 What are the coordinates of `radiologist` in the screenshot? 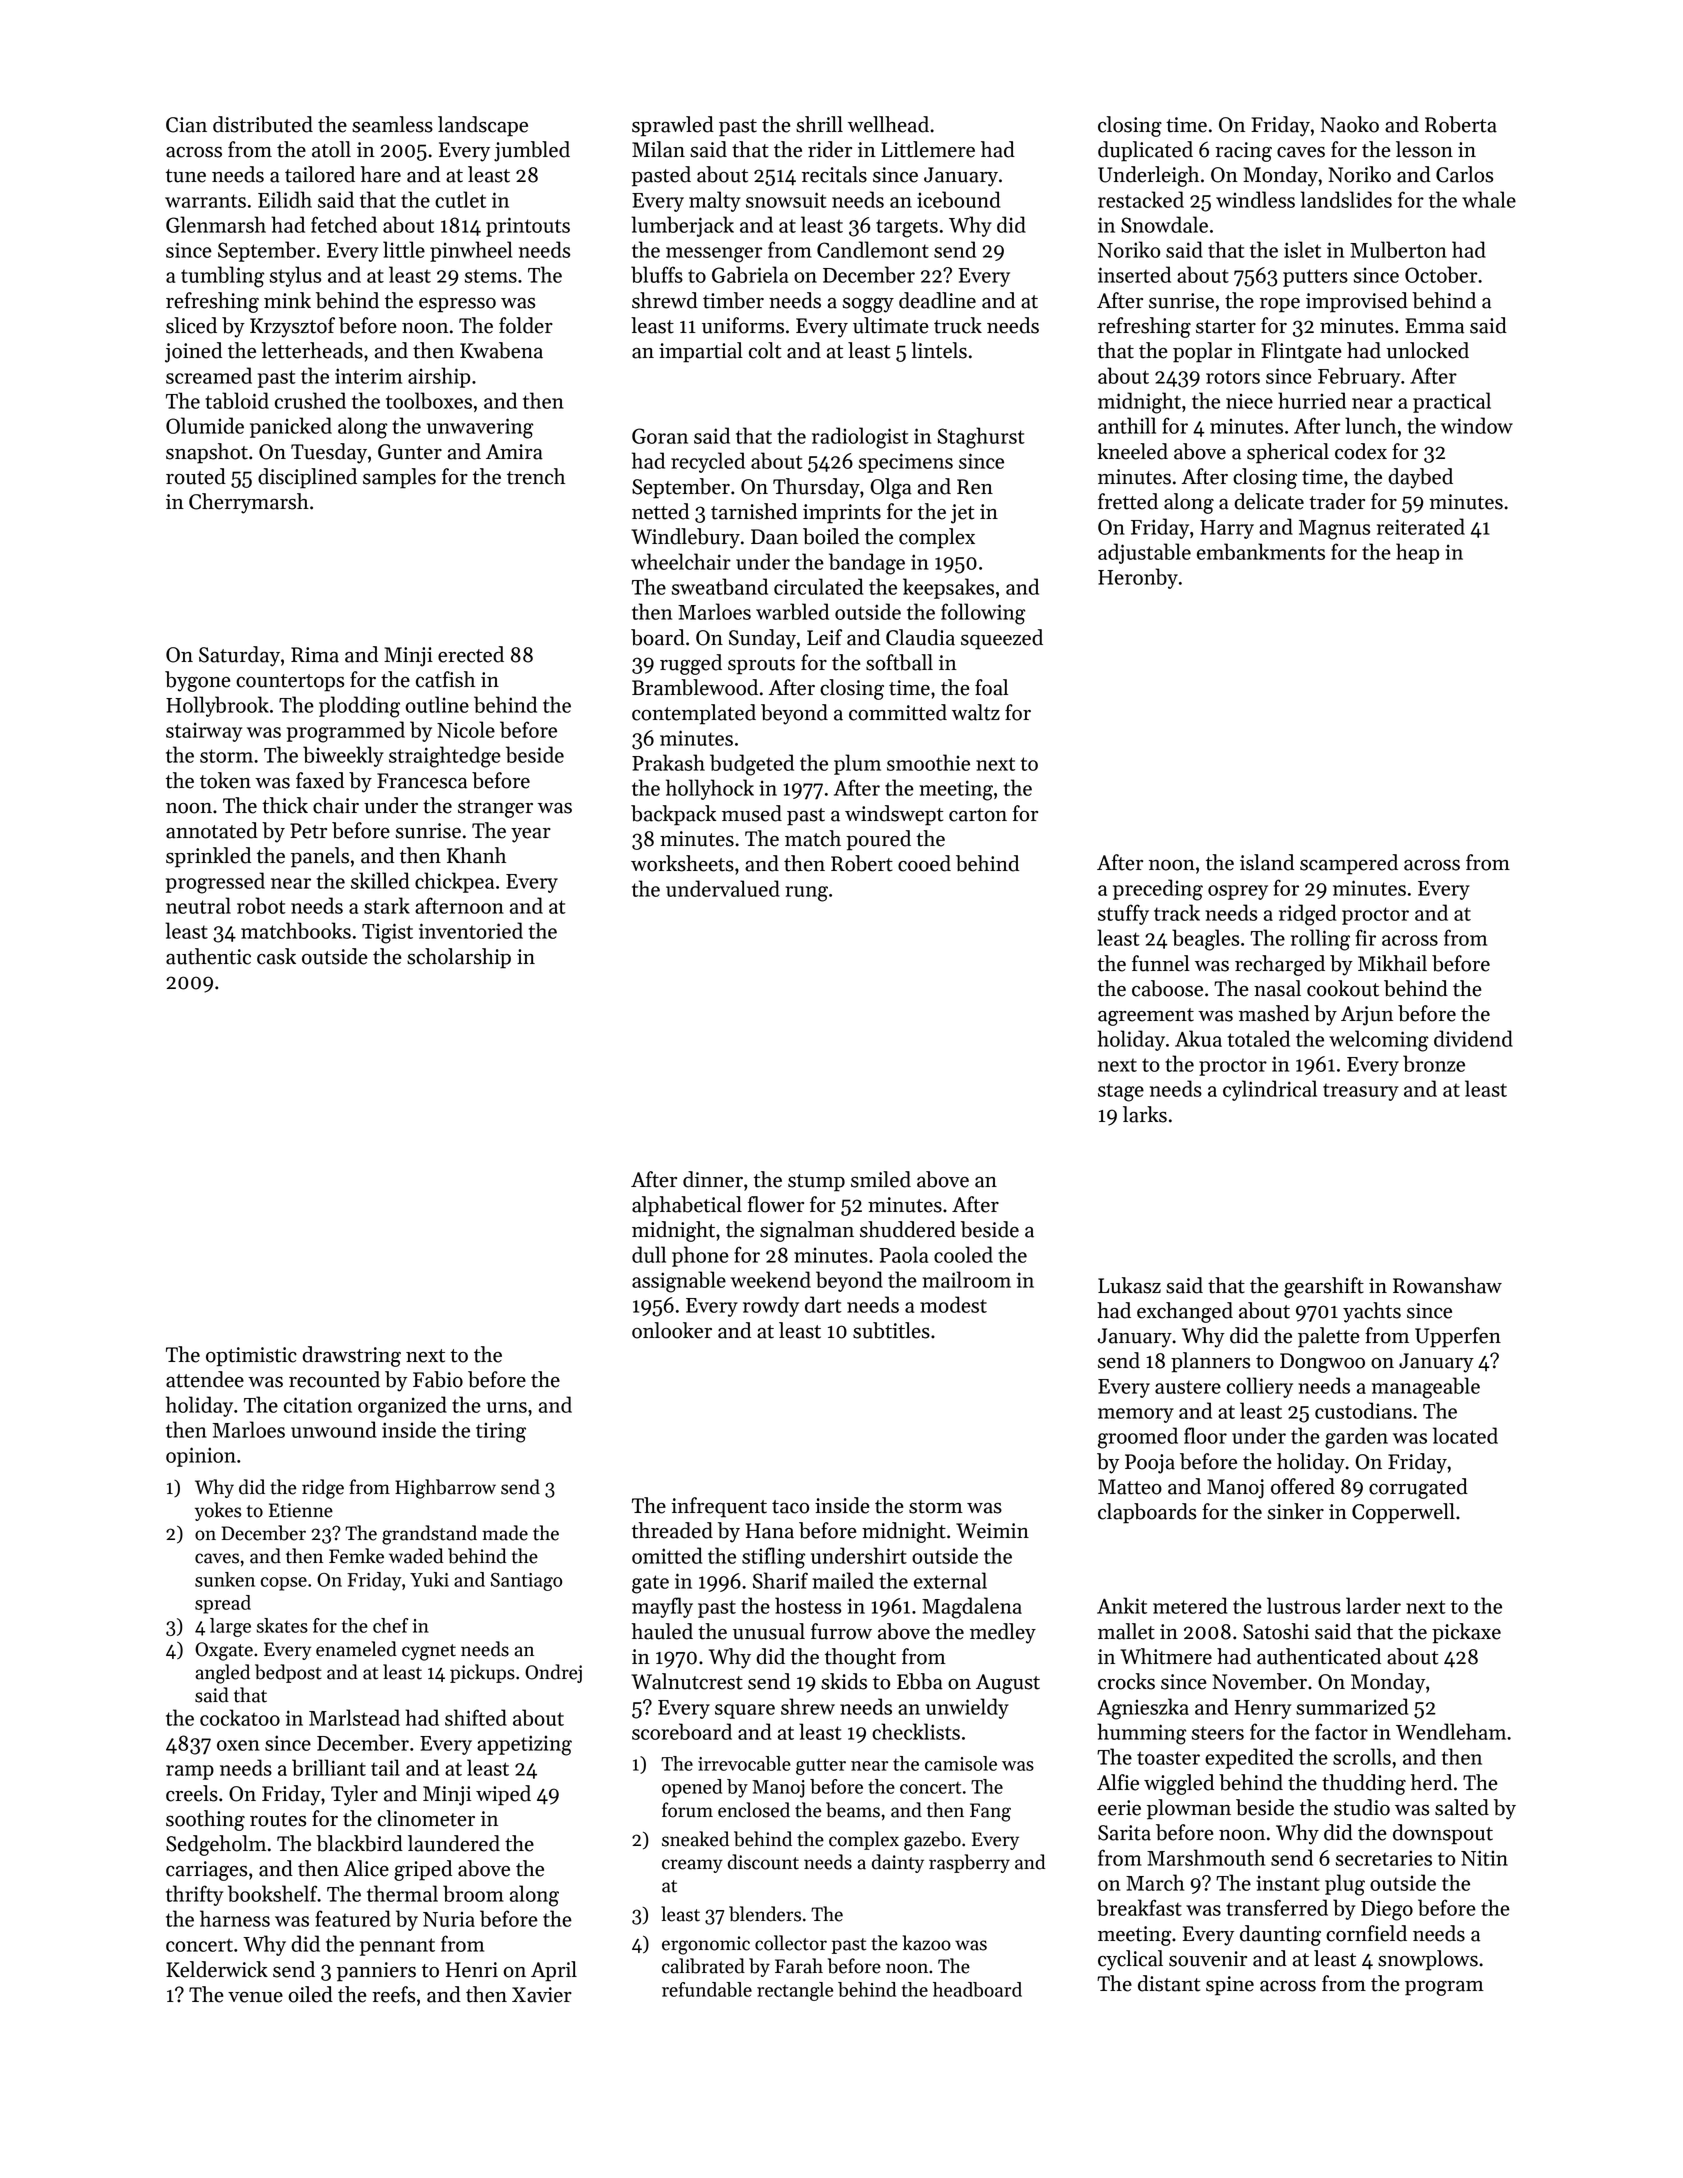 It's located at (860, 438).
